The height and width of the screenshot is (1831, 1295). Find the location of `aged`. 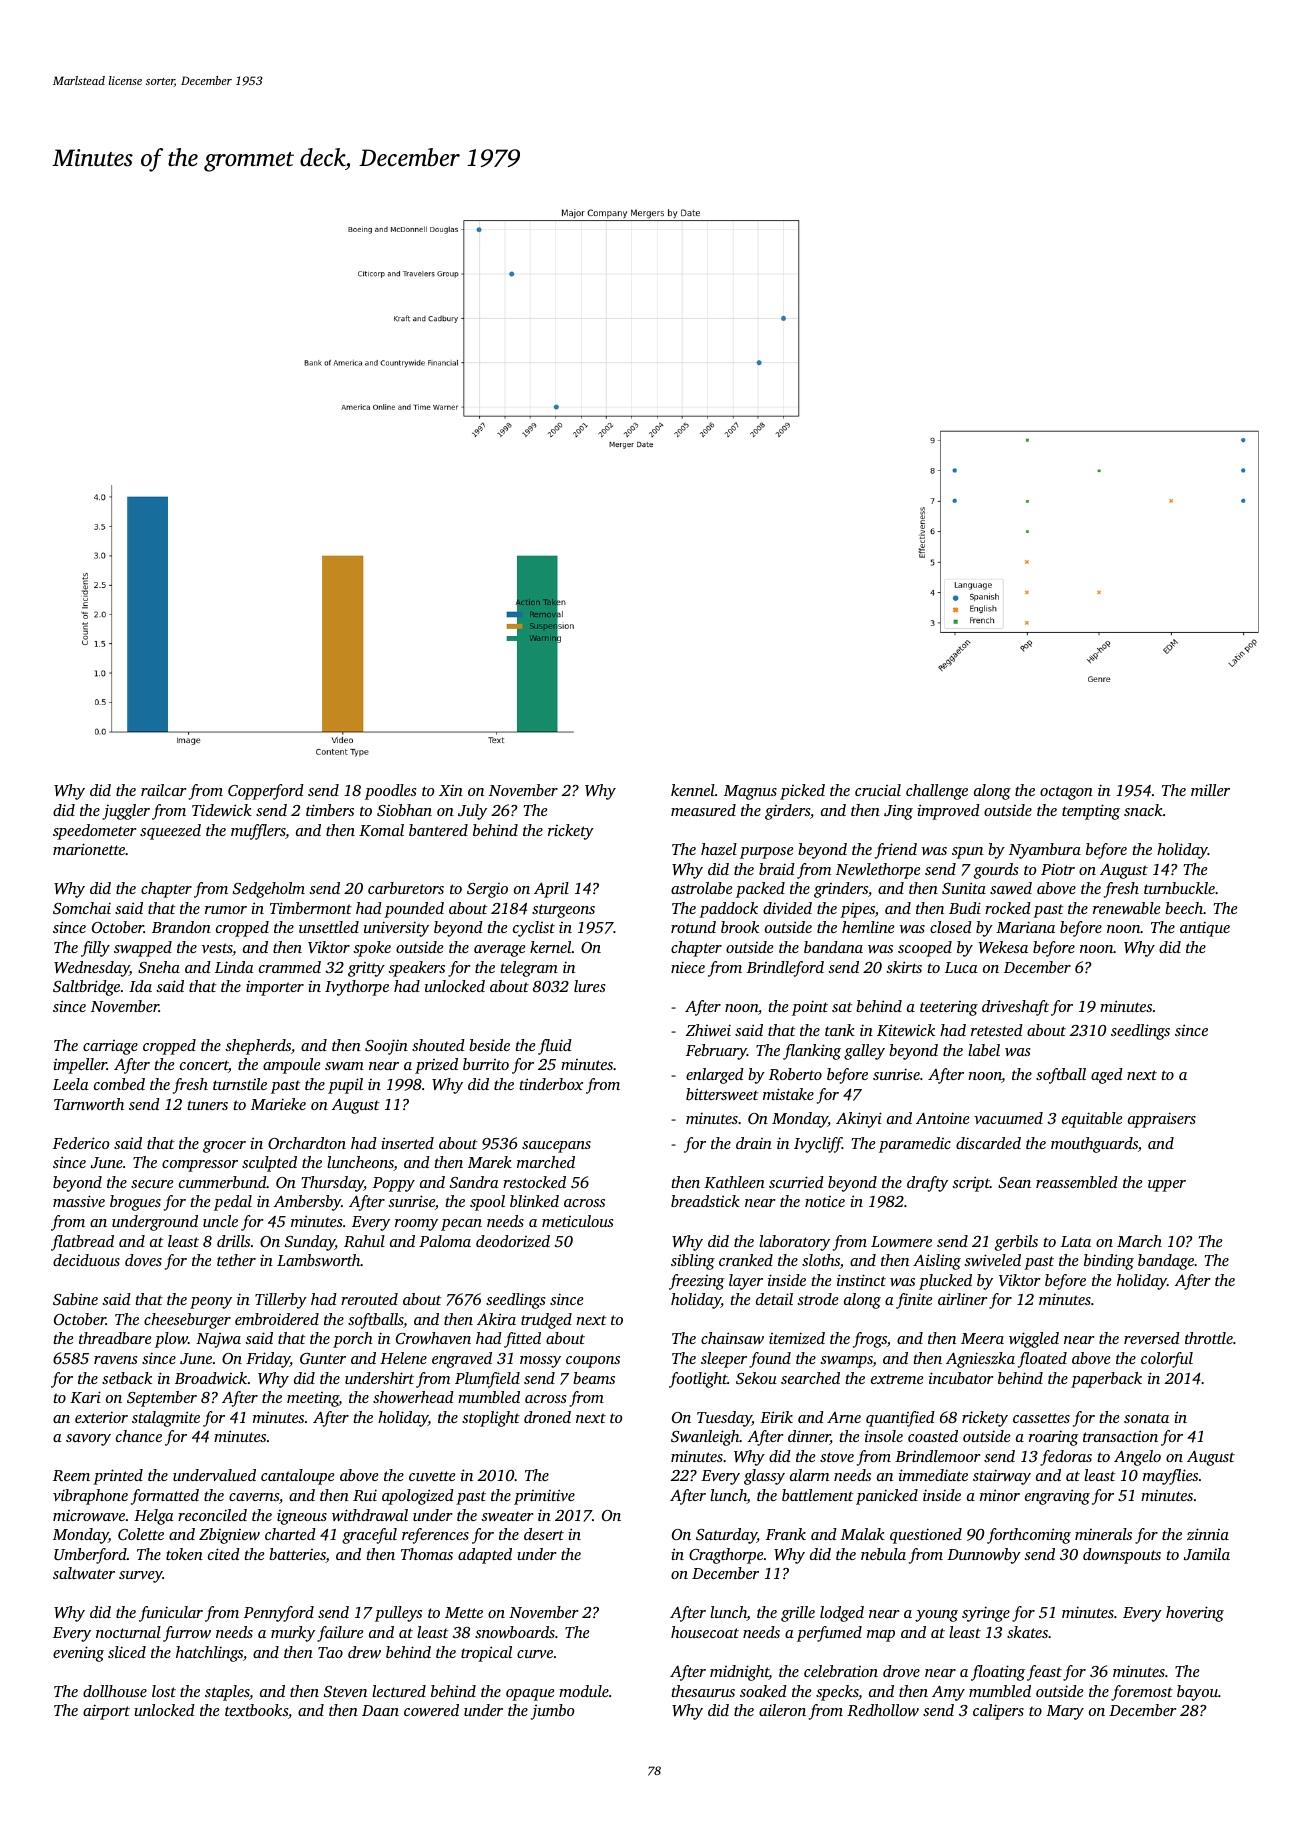

aged is located at coordinates (1107, 1076).
